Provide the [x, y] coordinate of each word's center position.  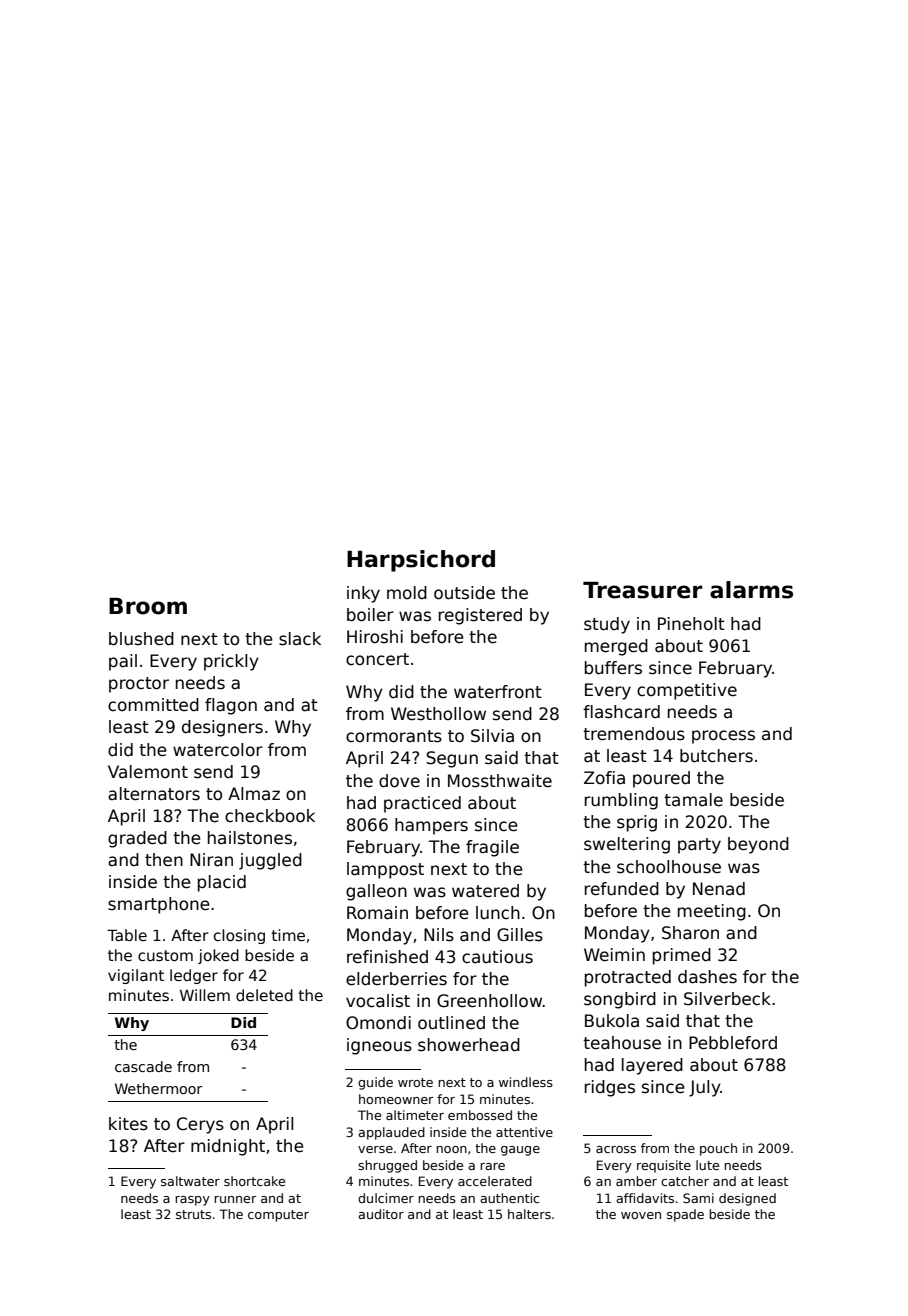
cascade [143, 1066]
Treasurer [642, 590]
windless [526, 1082]
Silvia [492, 736]
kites [128, 1124]
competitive [687, 691]
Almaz [254, 794]
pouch [718, 1149]
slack [300, 639]
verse [375, 1149]
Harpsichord [421, 561]
